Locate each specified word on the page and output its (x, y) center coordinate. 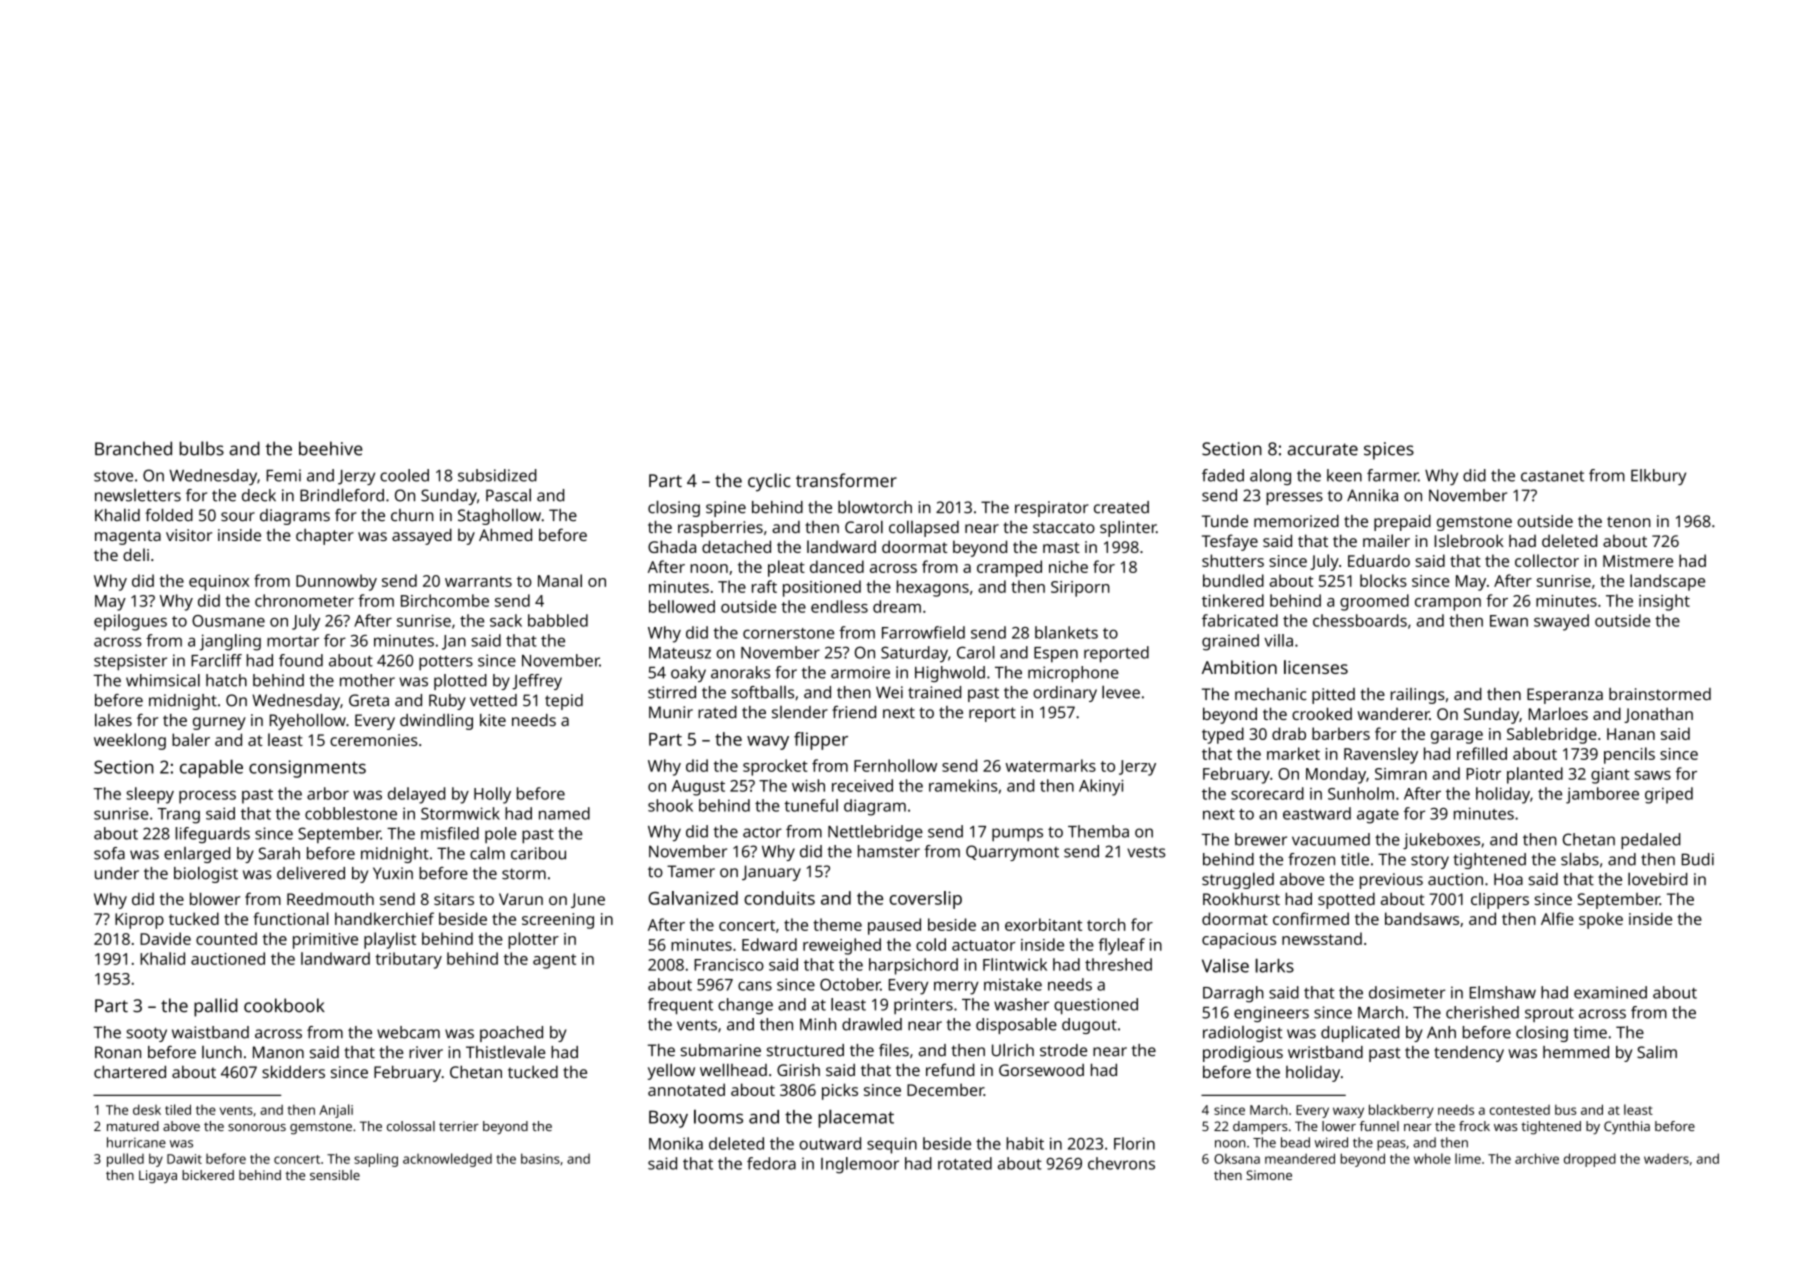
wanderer (1393, 714)
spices (1389, 451)
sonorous (257, 1127)
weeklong (130, 741)
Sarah (279, 853)
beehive (331, 448)
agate (1378, 816)
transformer (846, 480)
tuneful (811, 805)
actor (762, 832)
